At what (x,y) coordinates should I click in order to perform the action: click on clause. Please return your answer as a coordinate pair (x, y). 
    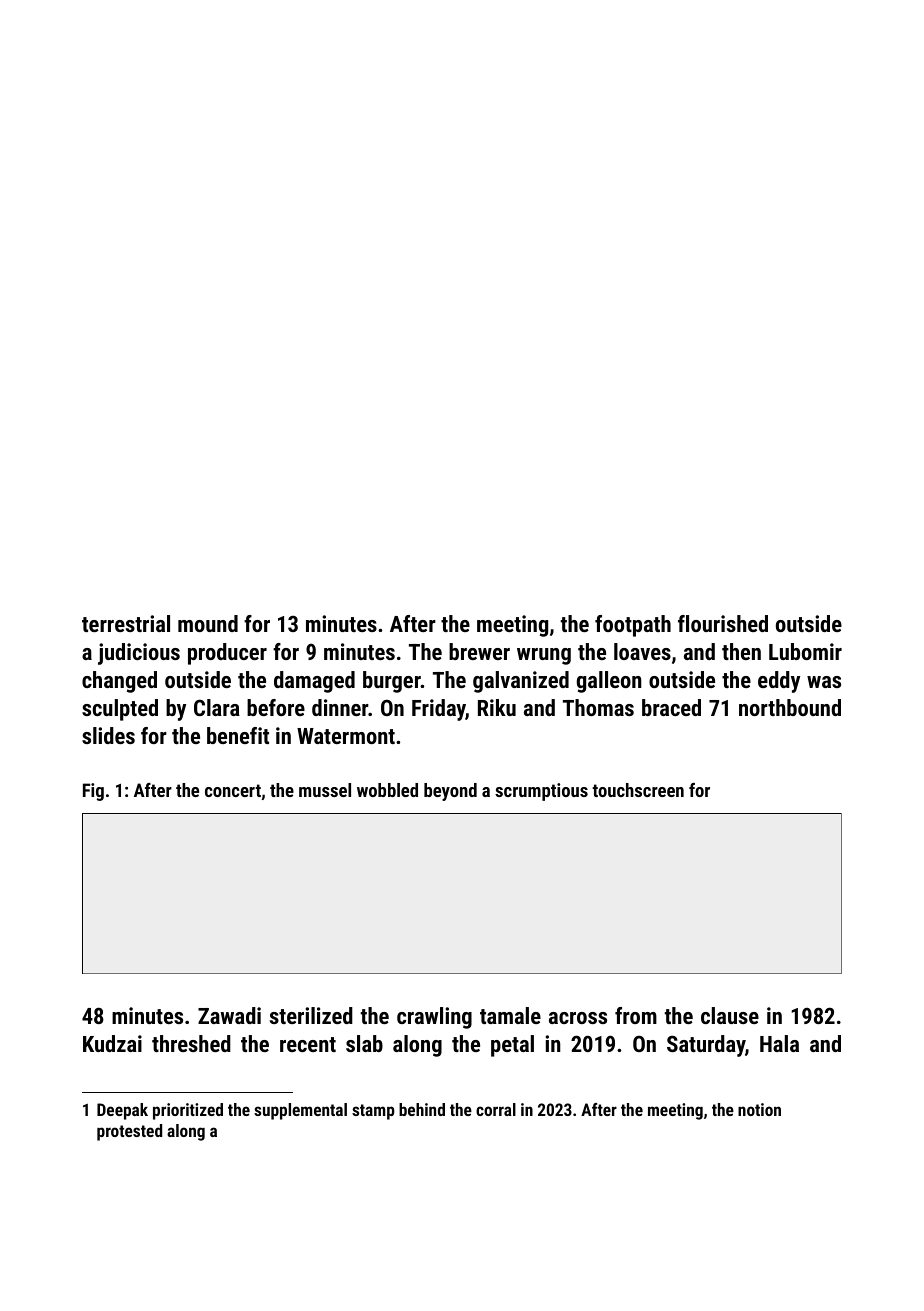
    Looking at the image, I should click on (730, 1015).
